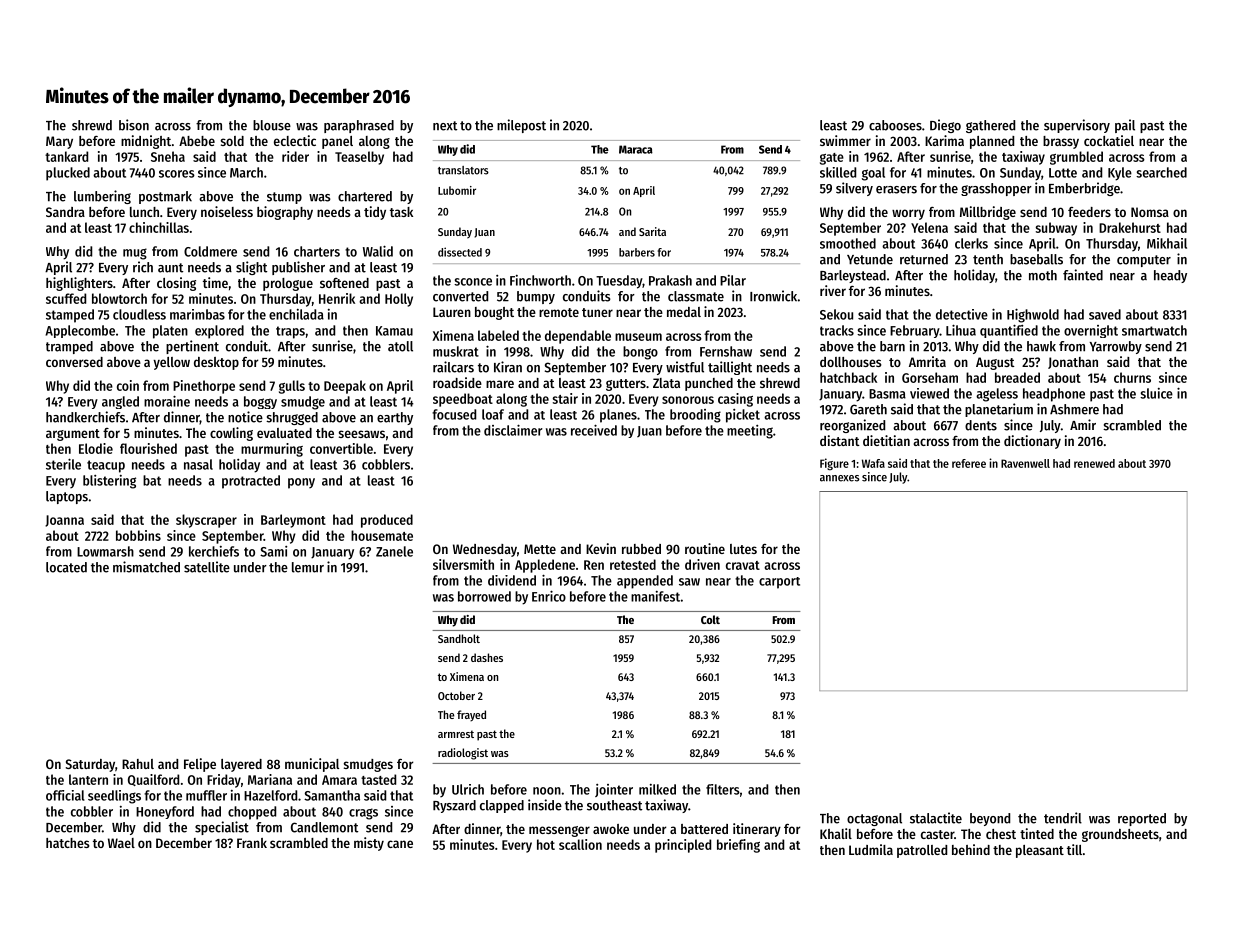 The width and height of the screenshot is (1233, 952). What do you see at coordinates (1094, 463) in the screenshot?
I see `renewed` at bounding box center [1094, 463].
